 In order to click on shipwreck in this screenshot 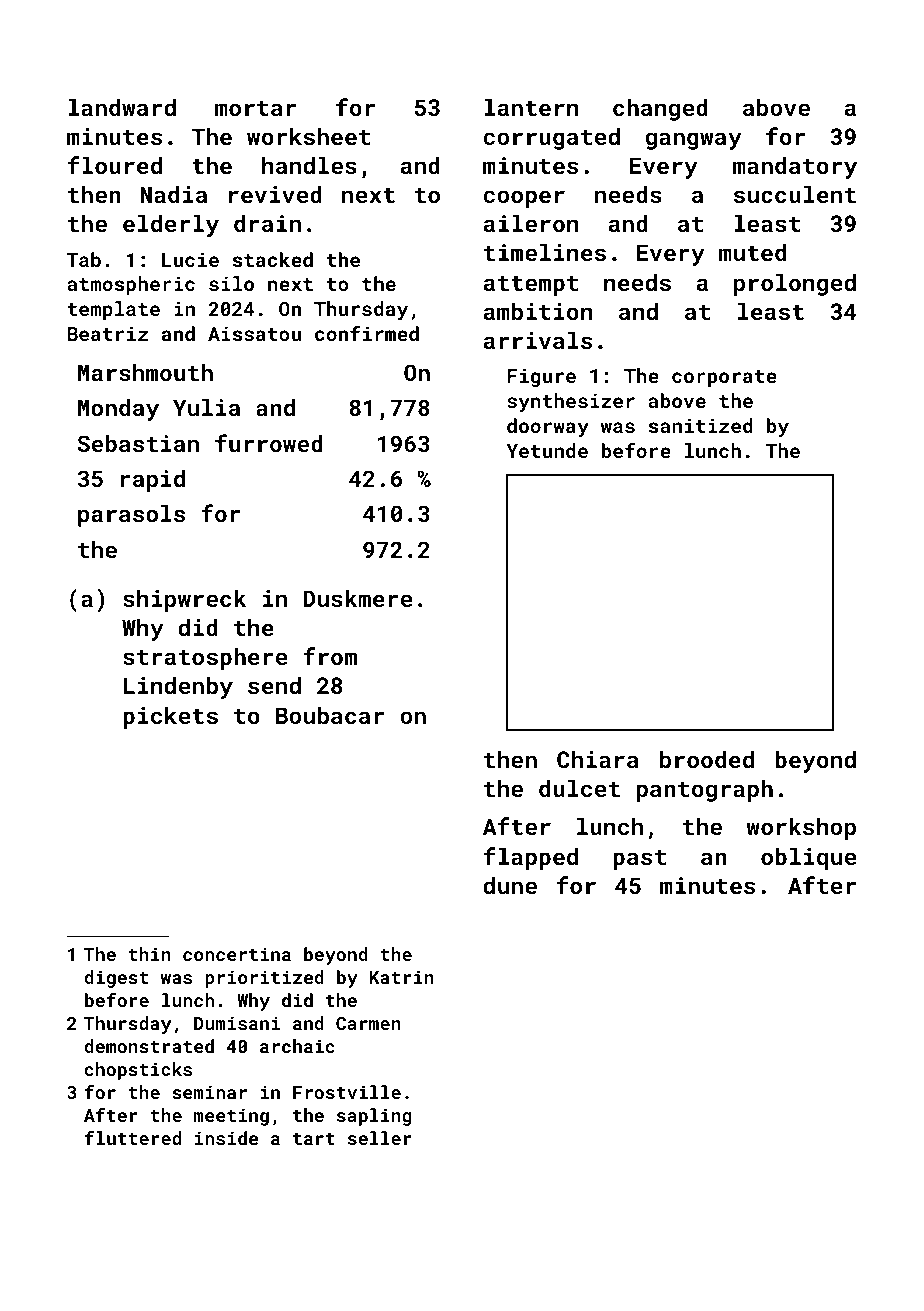, I will do `click(184, 600)`.
